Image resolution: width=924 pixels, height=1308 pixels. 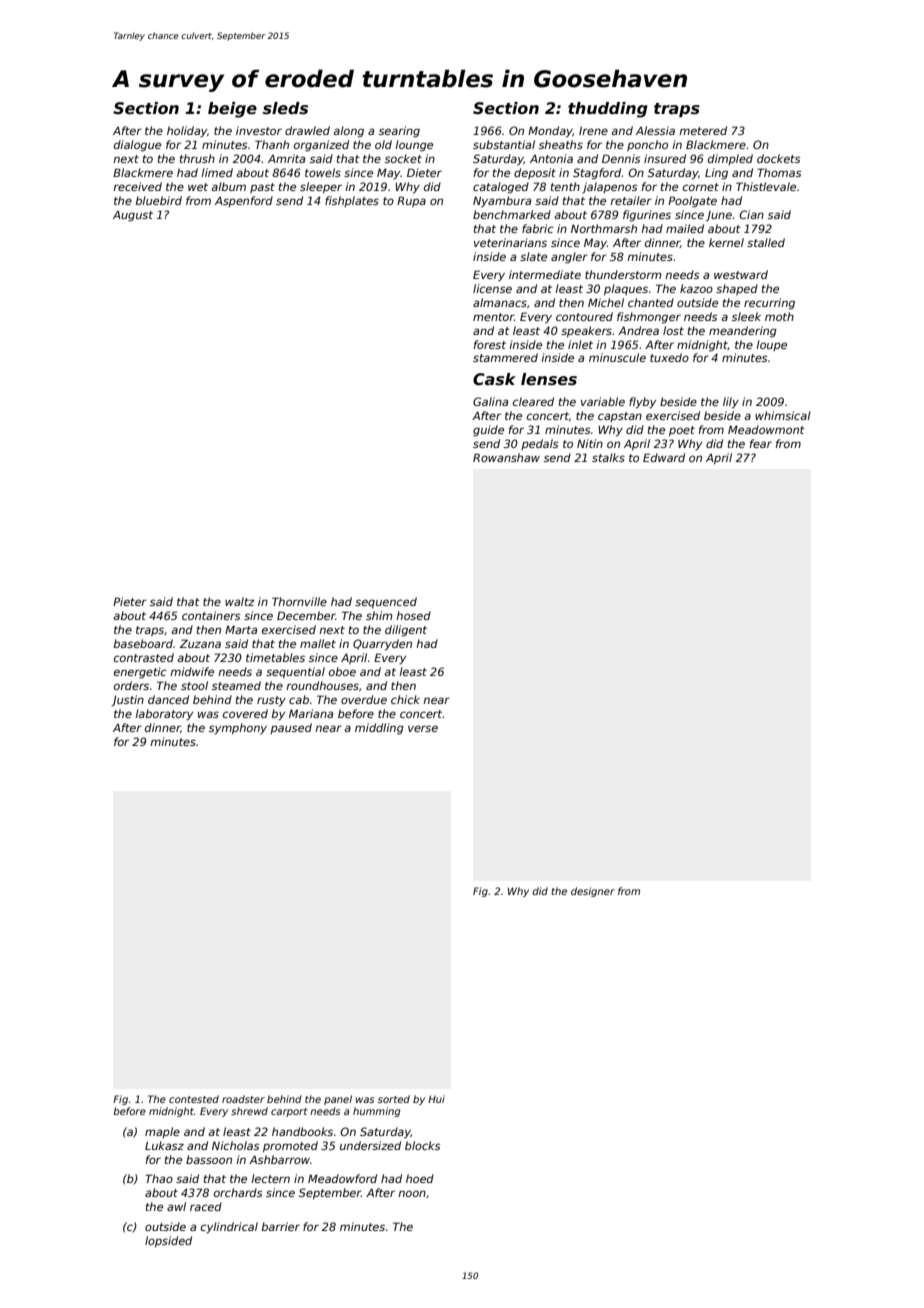 I want to click on laboratory, so click(x=164, y=714).
